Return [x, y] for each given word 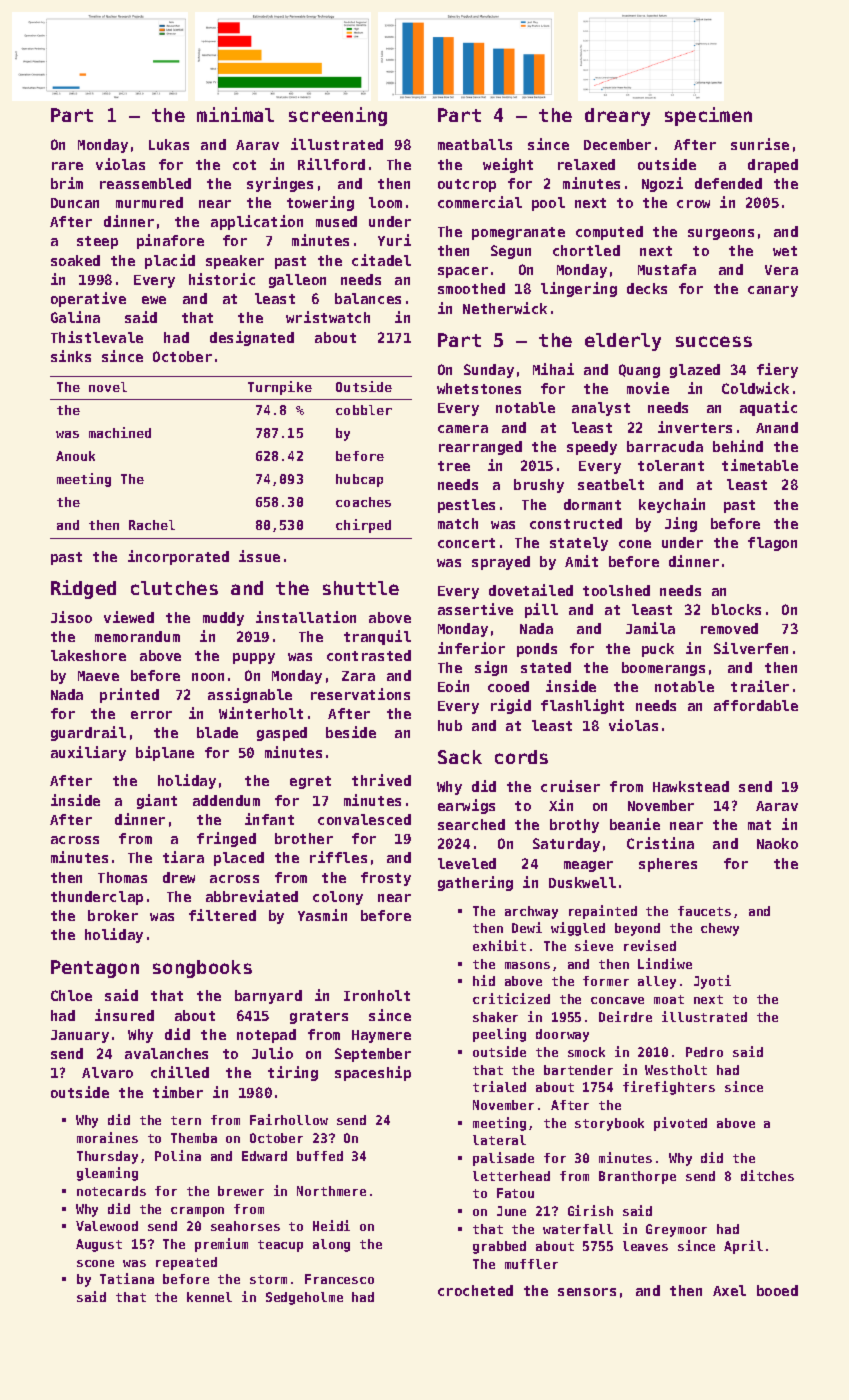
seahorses [245, 1226]
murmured [149, 202]
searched [471, 824]
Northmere [331, 1191]
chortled [586, 250]
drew [179, 877]
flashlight [582, 706]
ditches [767, 1175]
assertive [475, 609]
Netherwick [505, 308]
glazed [695, 371]
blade [217, 732]
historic [222, 279]
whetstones [479, 388]
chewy [720, 929]
